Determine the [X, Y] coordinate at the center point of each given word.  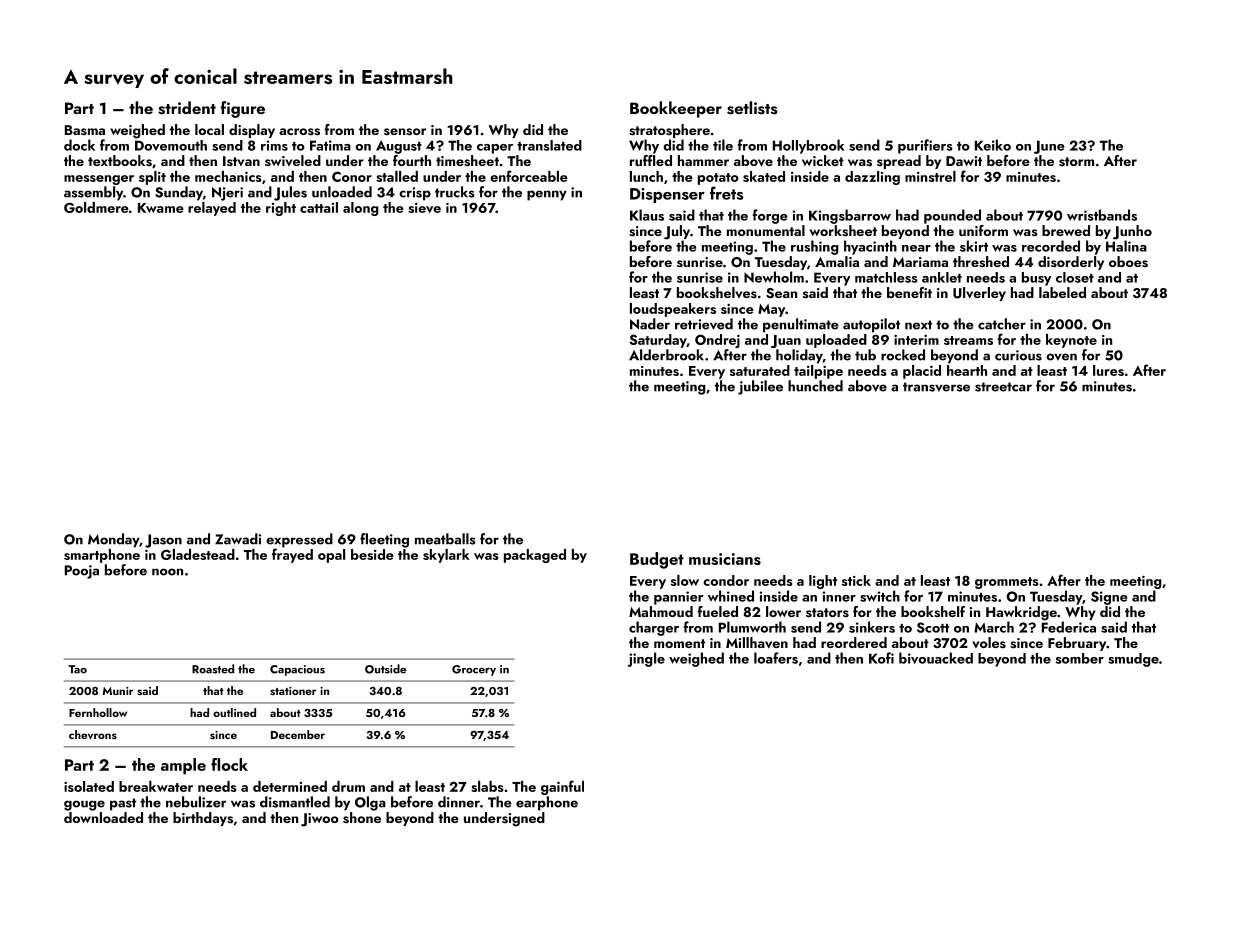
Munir [117, 691]
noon [167, 572]
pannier [679, 598]
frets [726, 193]
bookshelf [933, 612]
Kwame [161, 208]
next [918, 325]
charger [654, 628]
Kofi [881, 658]
